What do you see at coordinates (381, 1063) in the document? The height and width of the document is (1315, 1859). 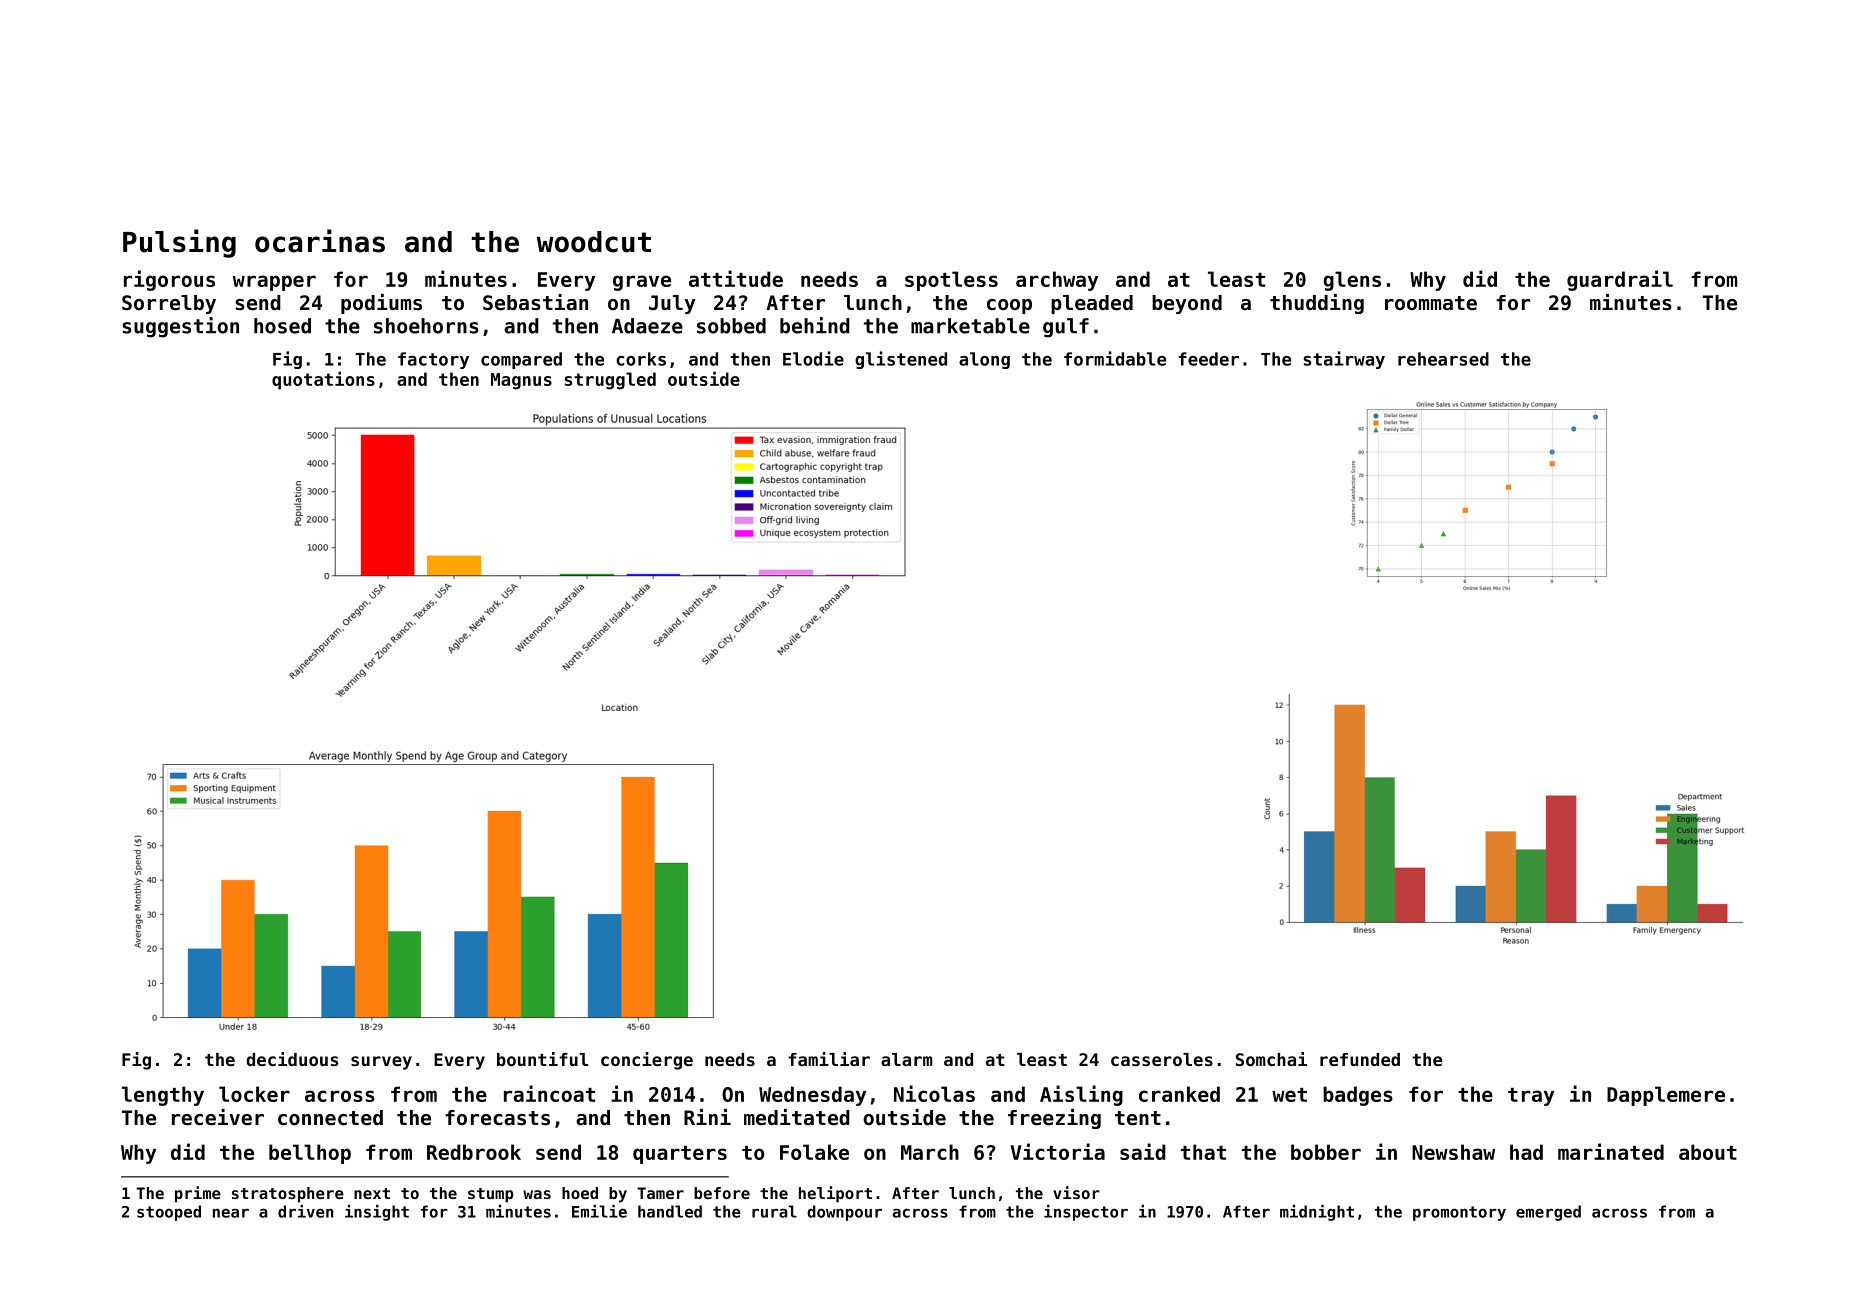 I see `survey` at bounding box center [381, 1063].
